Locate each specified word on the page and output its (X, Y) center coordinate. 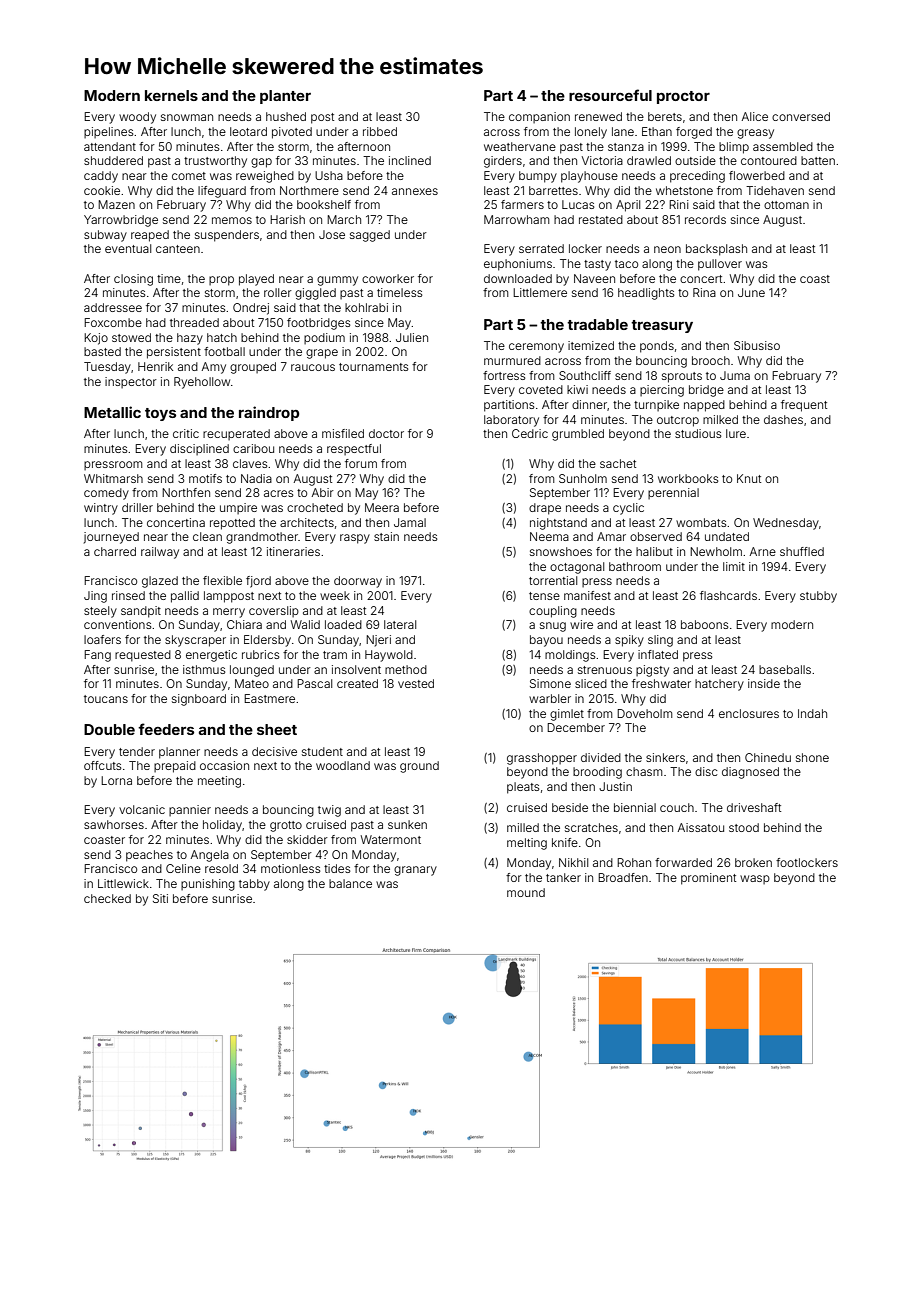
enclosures (749, 713)
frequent (804, 406)
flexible (222, 580)
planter (285, 97)
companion (539, 117)
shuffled (802, 551)
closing (133, 280)
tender (137, 751)
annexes (415, 191)
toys (160, 414)
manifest (587, 595)
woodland (343, 765)
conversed (801, 116)
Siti (160, 898)
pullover (720, 265)
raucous (313, 367)
